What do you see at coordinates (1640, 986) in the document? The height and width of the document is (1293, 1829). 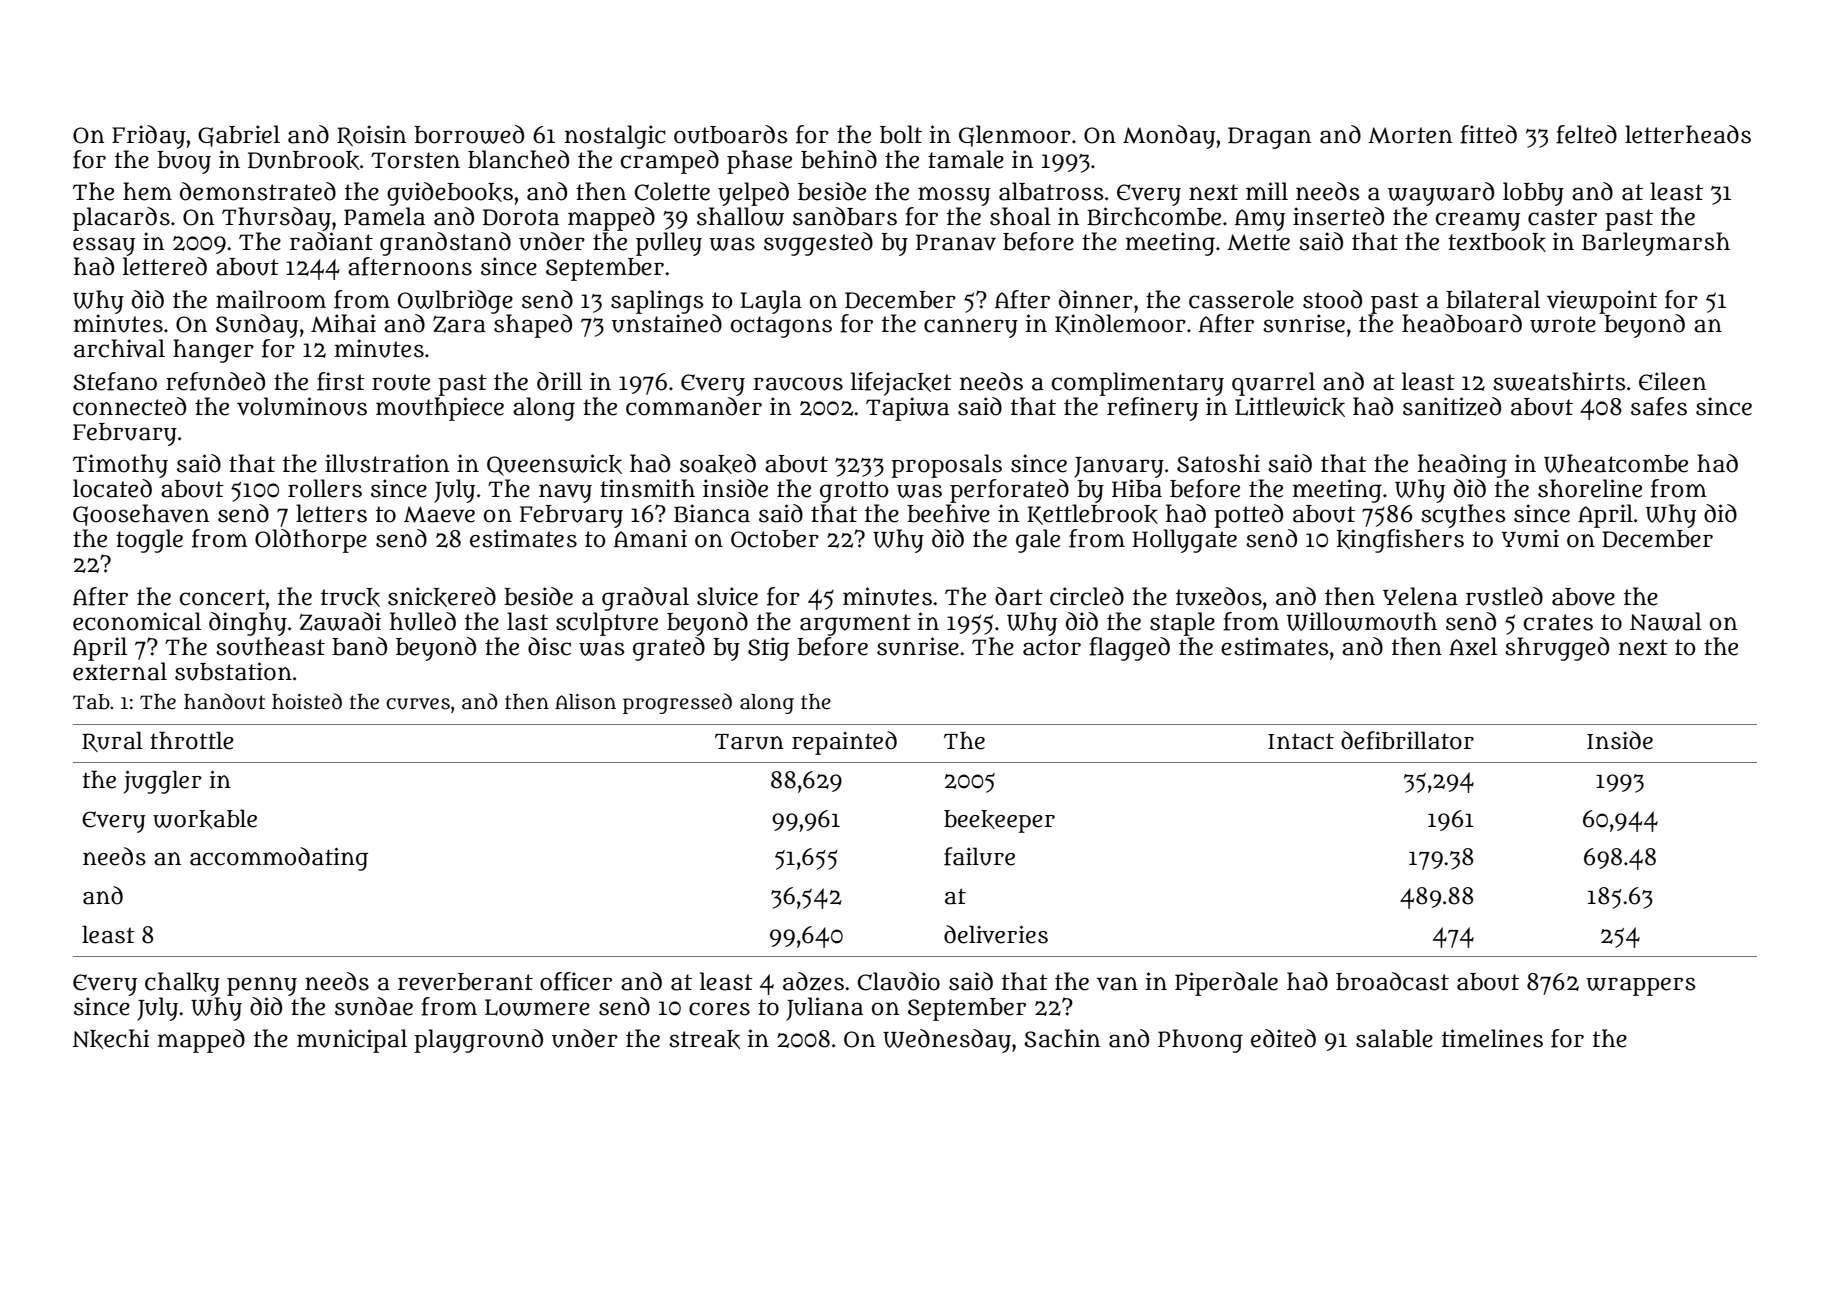 I see `wrappers` at bounding box center [1640, 986].
